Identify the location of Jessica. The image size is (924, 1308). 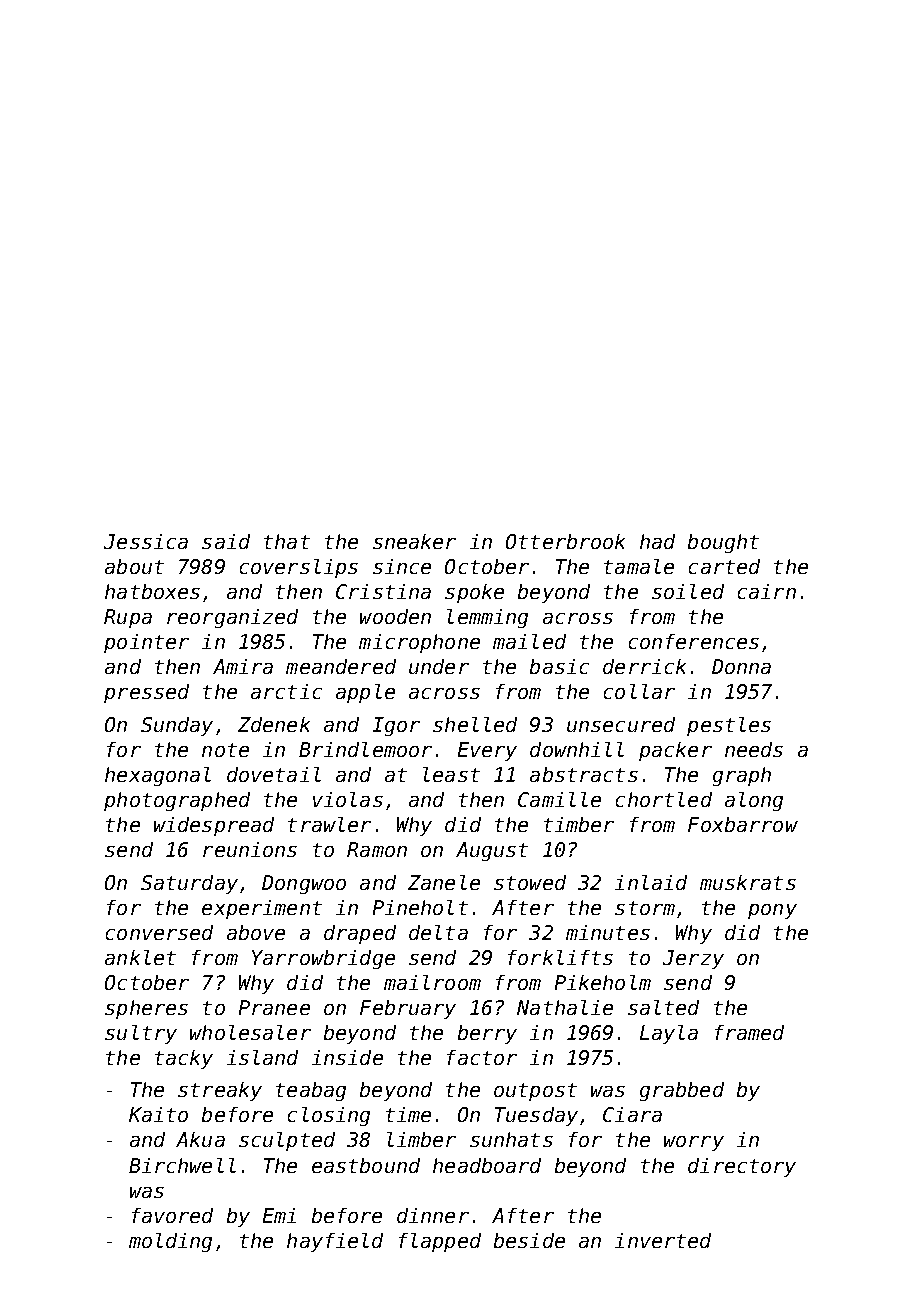
(146, 541).
